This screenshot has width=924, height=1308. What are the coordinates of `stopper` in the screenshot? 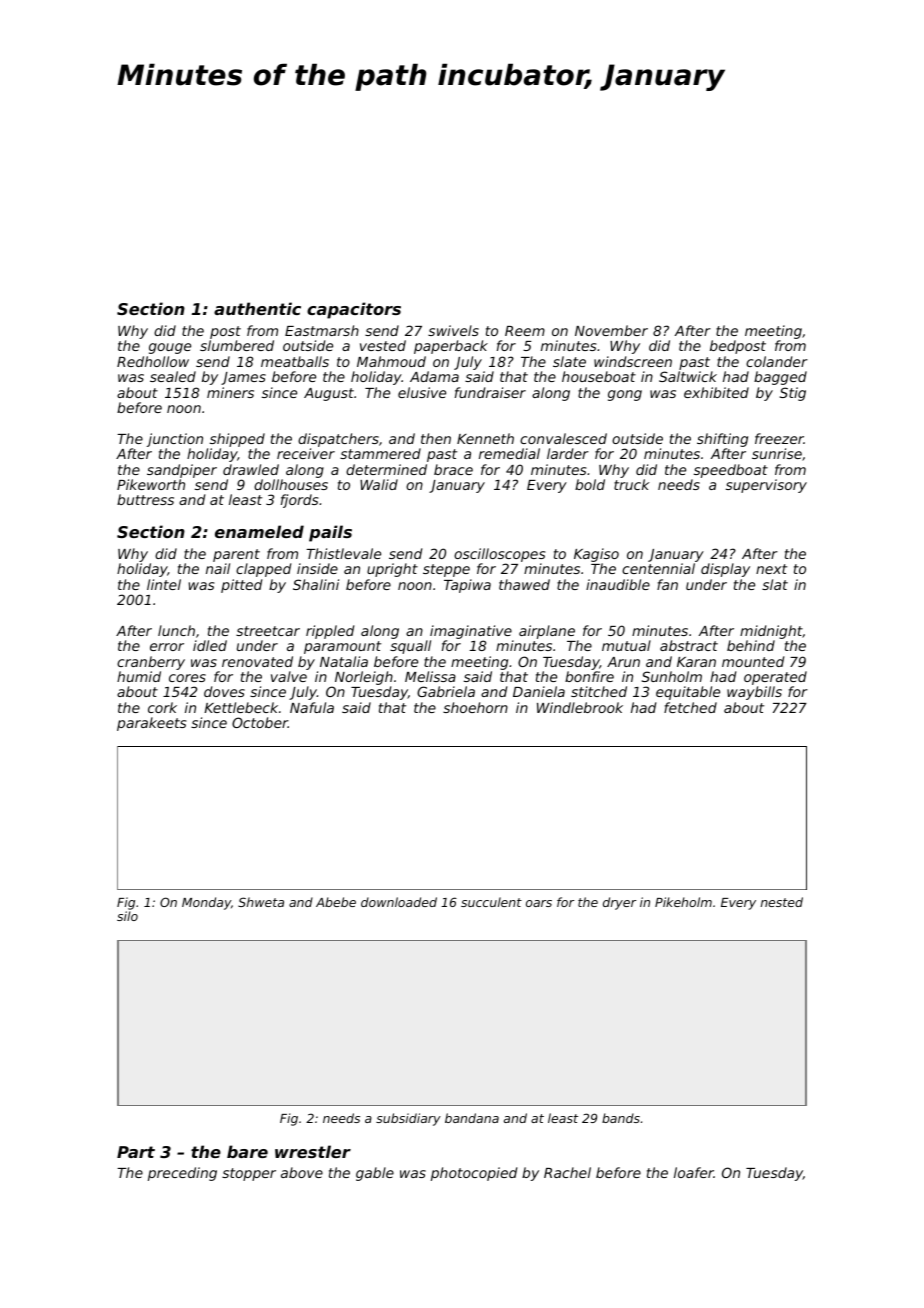 It's located at (249, 1174).
